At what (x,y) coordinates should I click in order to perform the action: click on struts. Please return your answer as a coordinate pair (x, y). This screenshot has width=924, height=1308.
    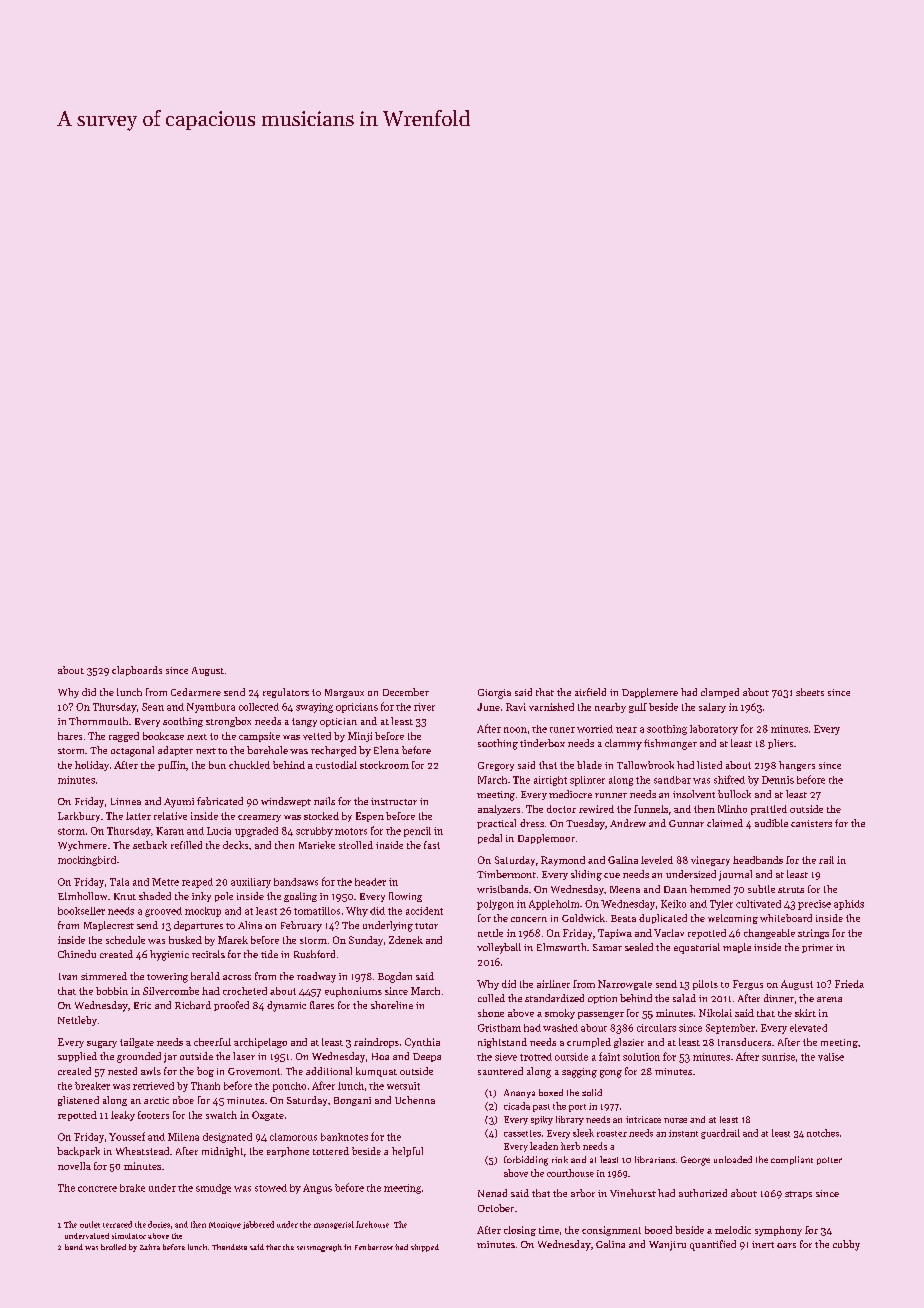
    Looking at the image, I should click on (791, 890).
